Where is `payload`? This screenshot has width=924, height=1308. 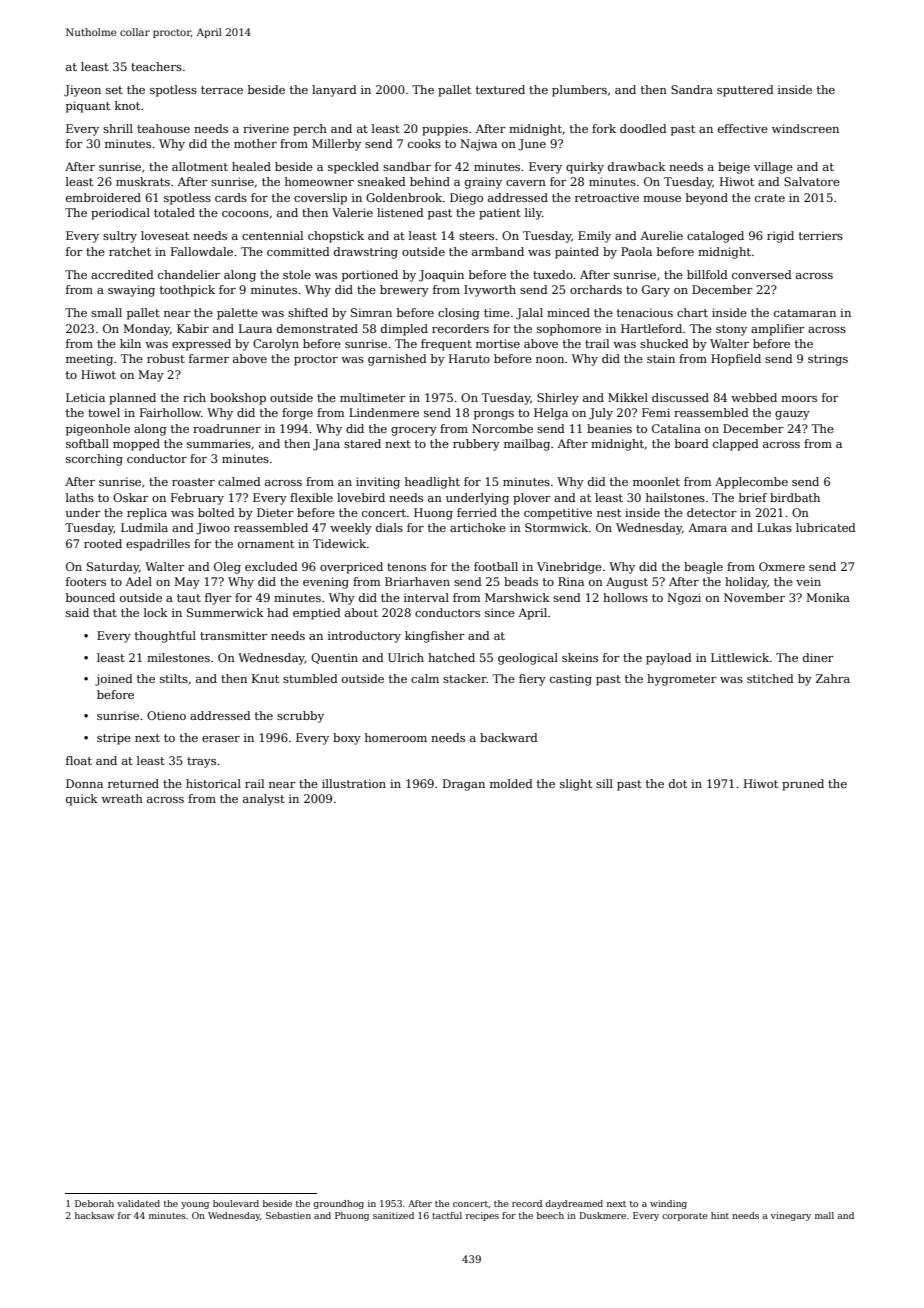 payload is located at coordinates (669, 659).
